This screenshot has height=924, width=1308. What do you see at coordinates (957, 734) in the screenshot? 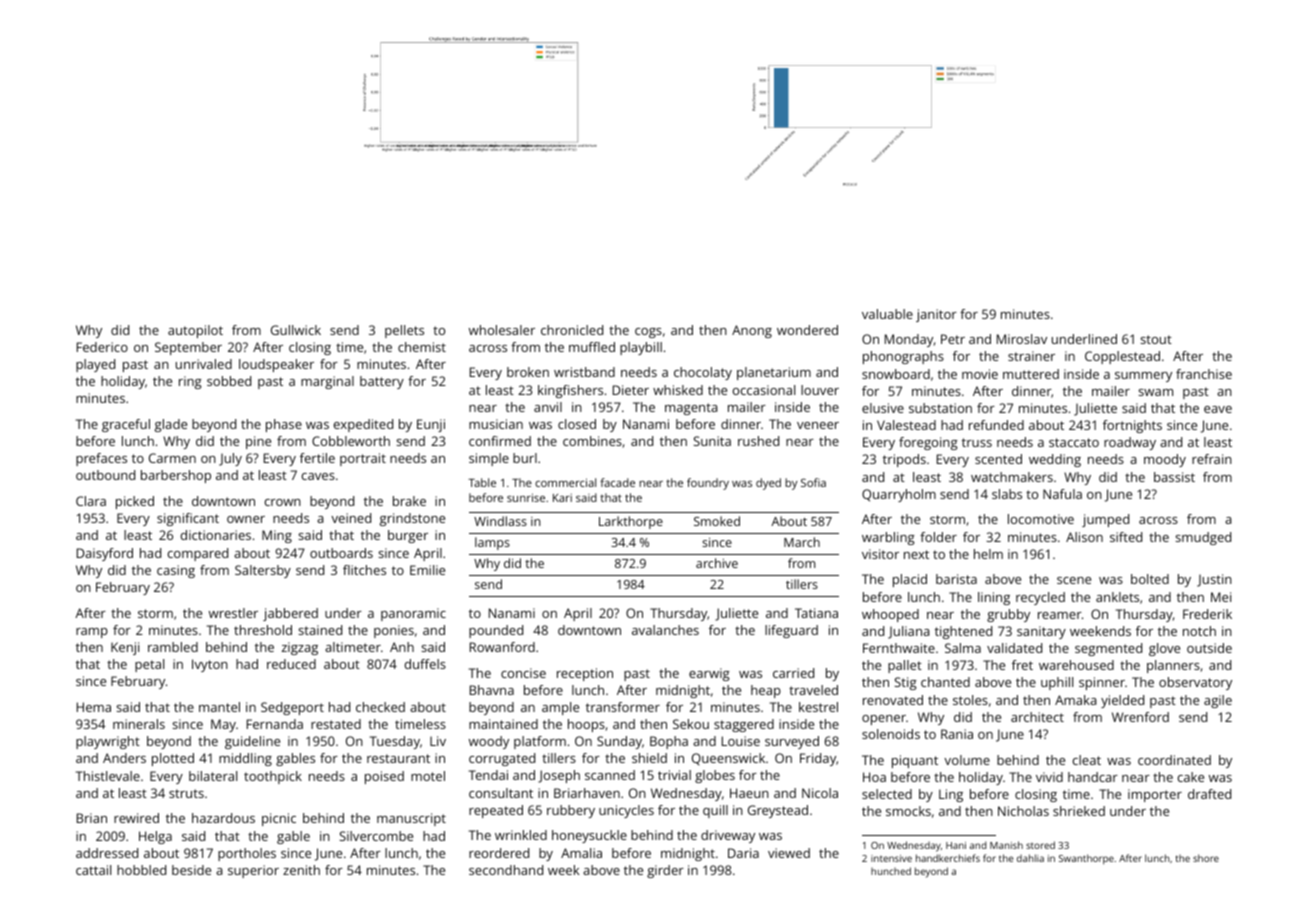
I see `Rania` at bounding box center [957, 734].
